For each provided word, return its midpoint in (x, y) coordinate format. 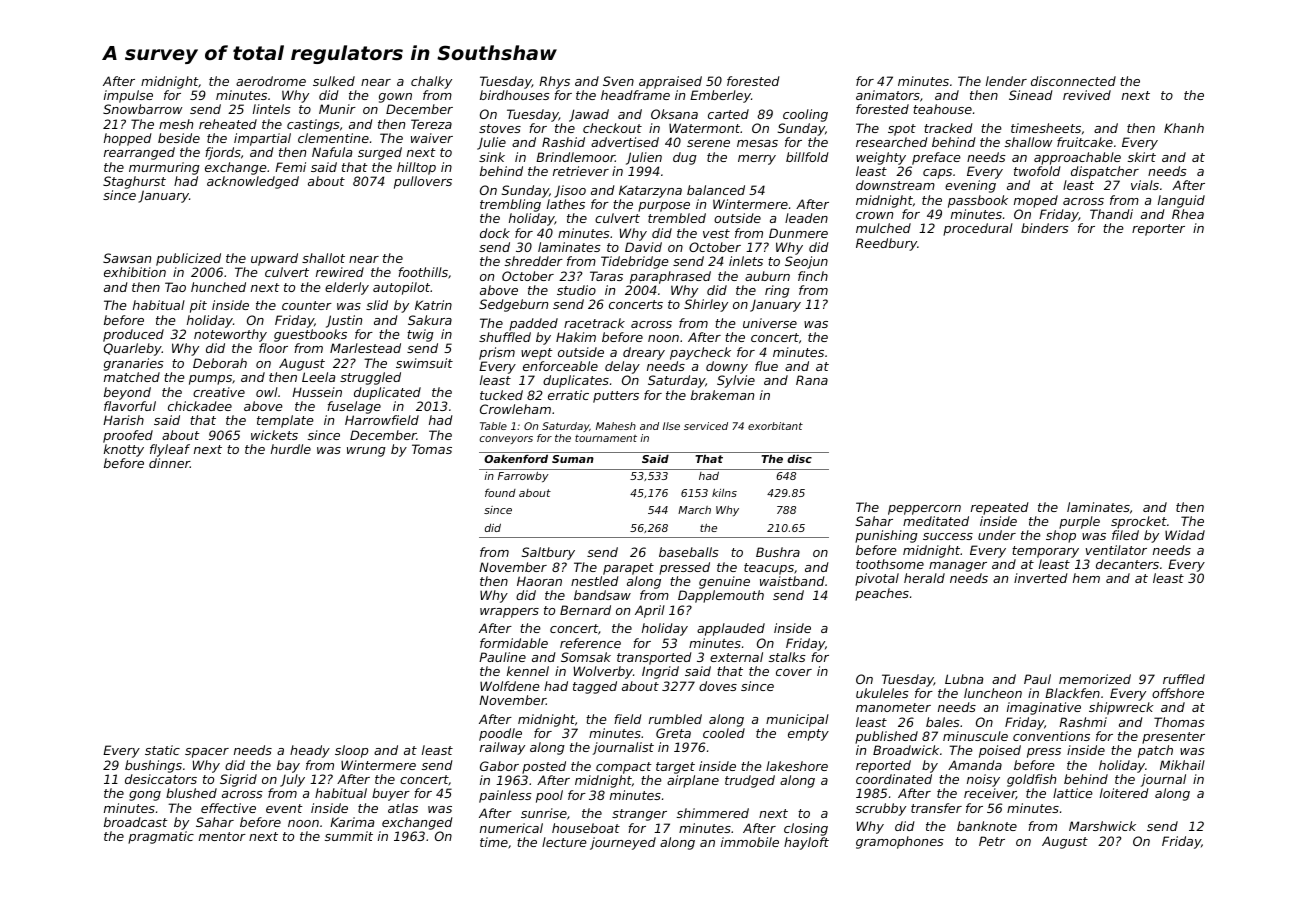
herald (924, 578)
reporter (1158, 230)
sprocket (1139, 522)
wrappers (509, 613)
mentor (222, 836)
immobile (750, 842)
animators (888, 95)
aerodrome (271, 81)
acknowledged (253, 182)
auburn (767, 276)
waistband (792, 581)
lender (1006, 81)
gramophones (900, 842)
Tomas (432, 449)
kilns (724, 492)
